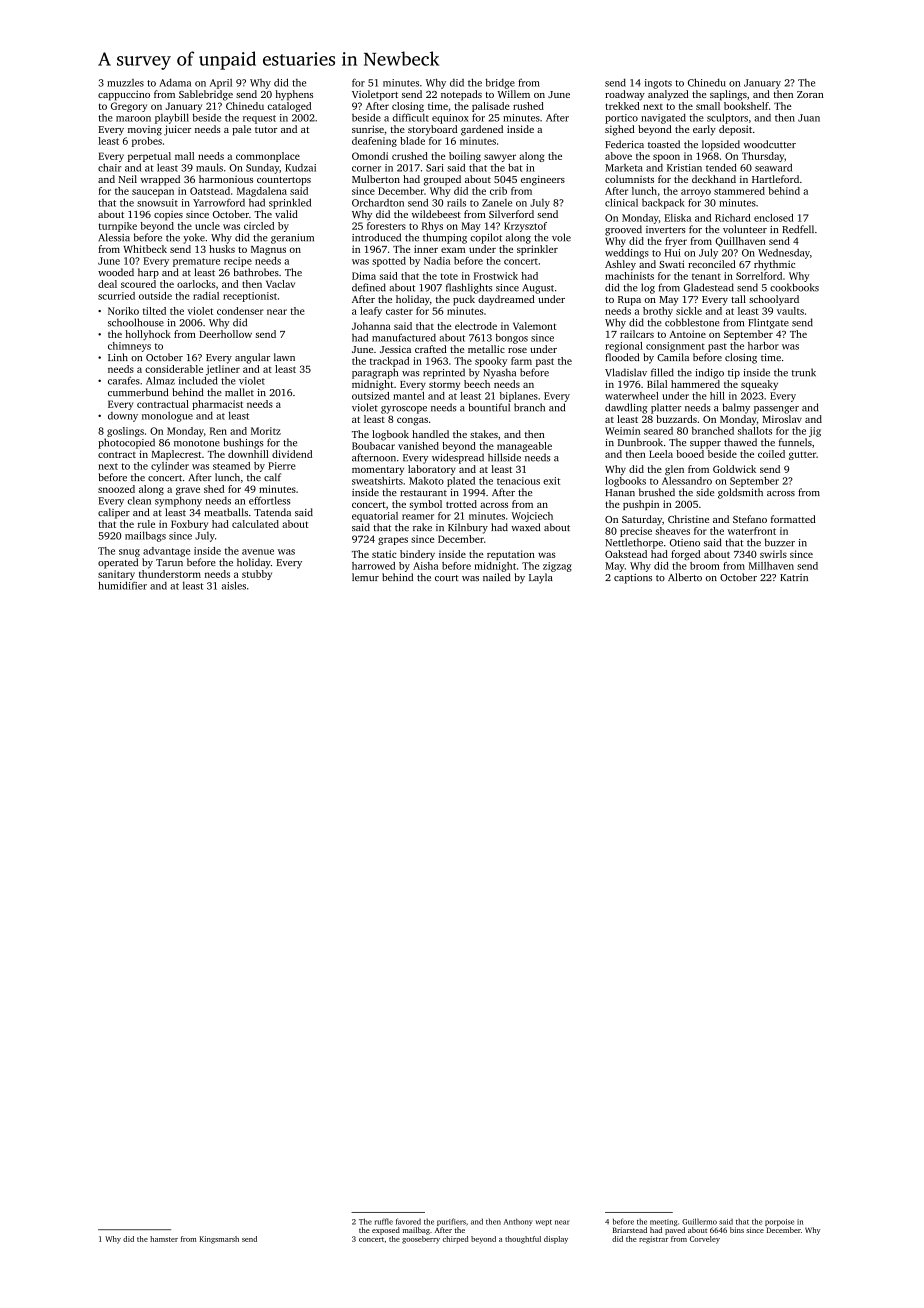  What do you see at coordinates (166, 552) in the screenshot?
I see `advantage` at bounding box center [166, 552].
